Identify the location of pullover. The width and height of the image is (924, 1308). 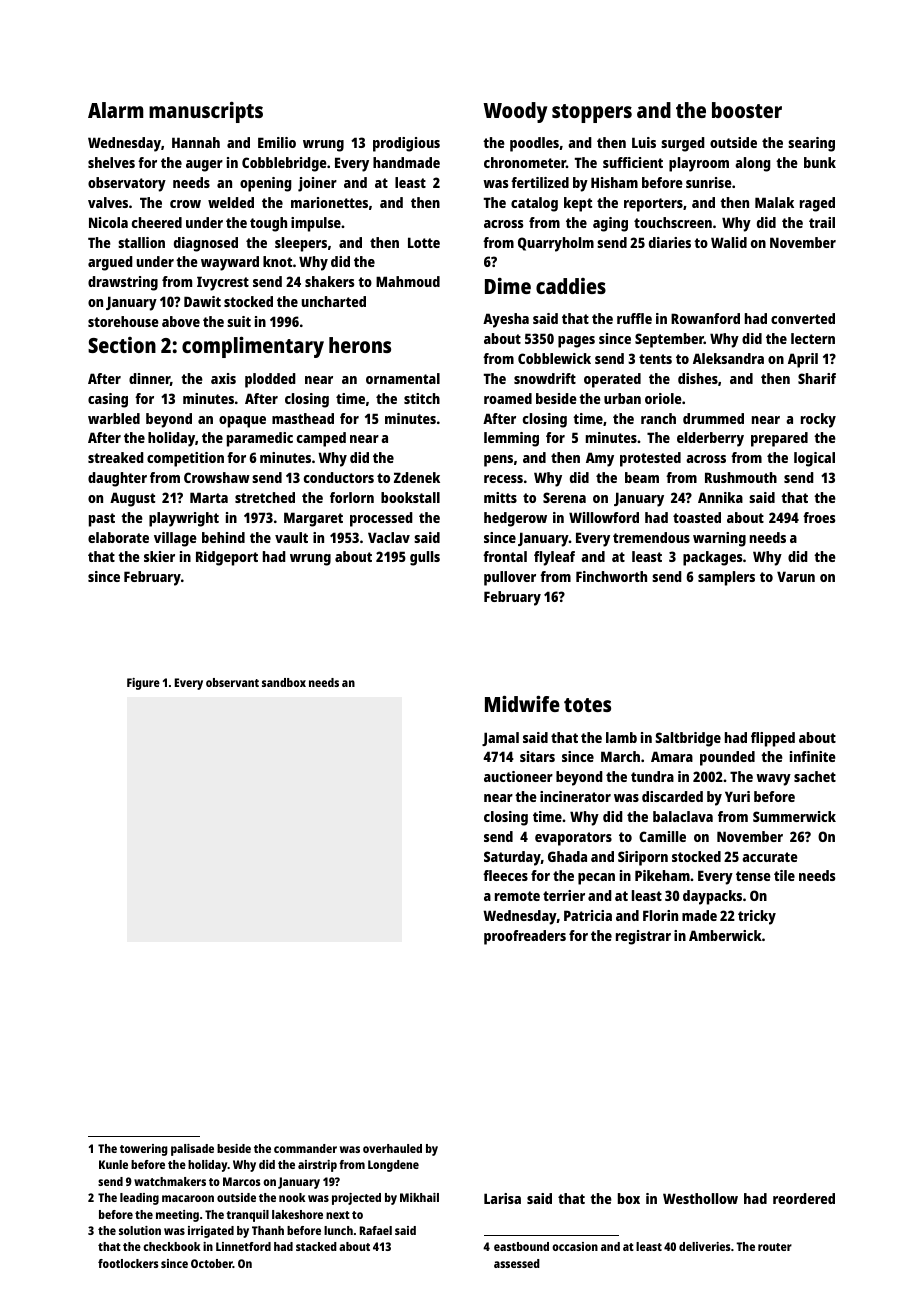
(510, 578).
